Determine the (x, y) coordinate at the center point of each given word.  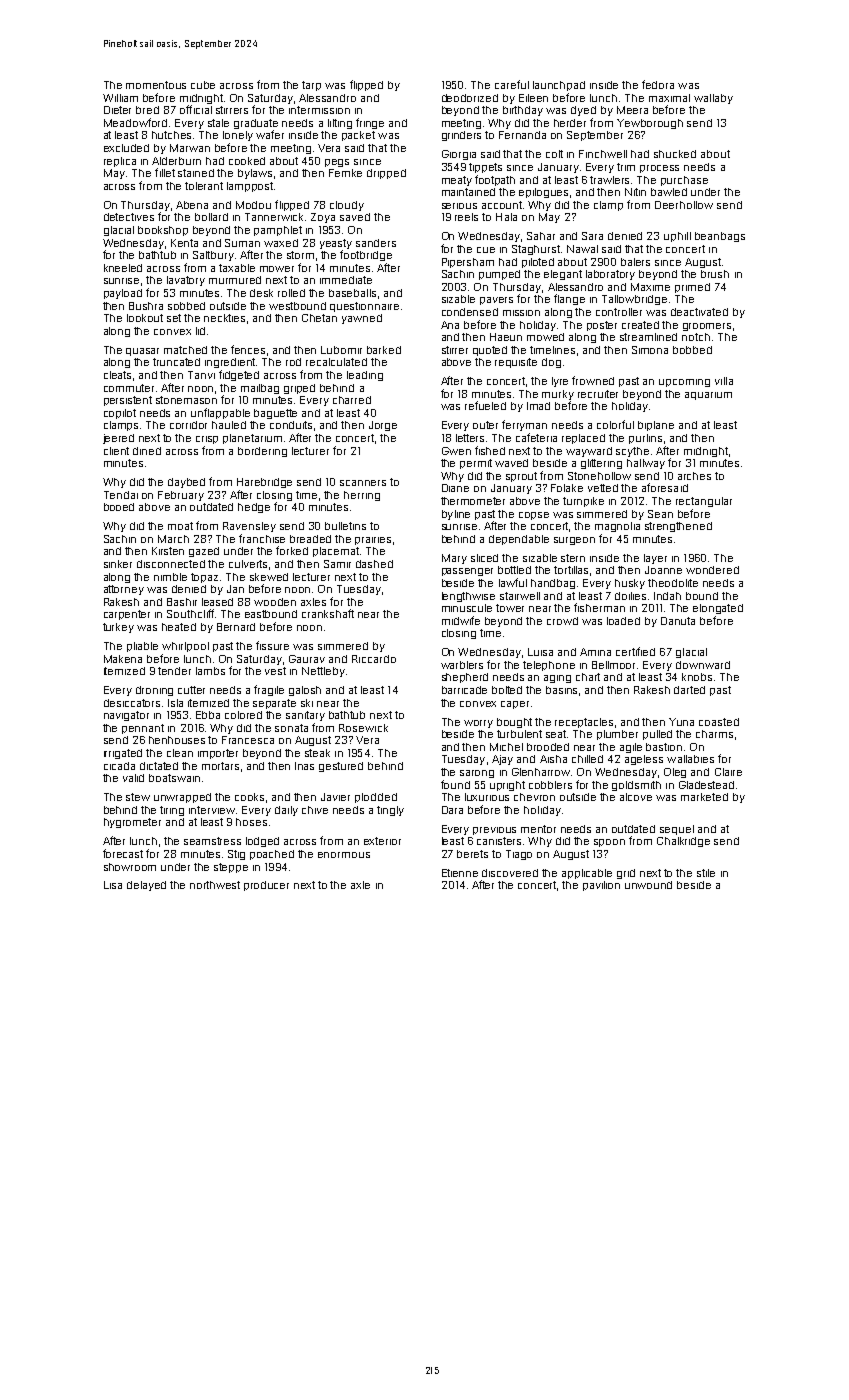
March (173, 539)
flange (569, 299)
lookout (145, 318)
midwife (461, 620)
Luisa (540, 652)
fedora (658, 84)
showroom (130, 867)
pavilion (601, 886)
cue (486, 250)
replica (120, 162)
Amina (595, 652)
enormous (344, 855)
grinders (461, 136)
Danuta (678, 621)
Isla (175, 703)
